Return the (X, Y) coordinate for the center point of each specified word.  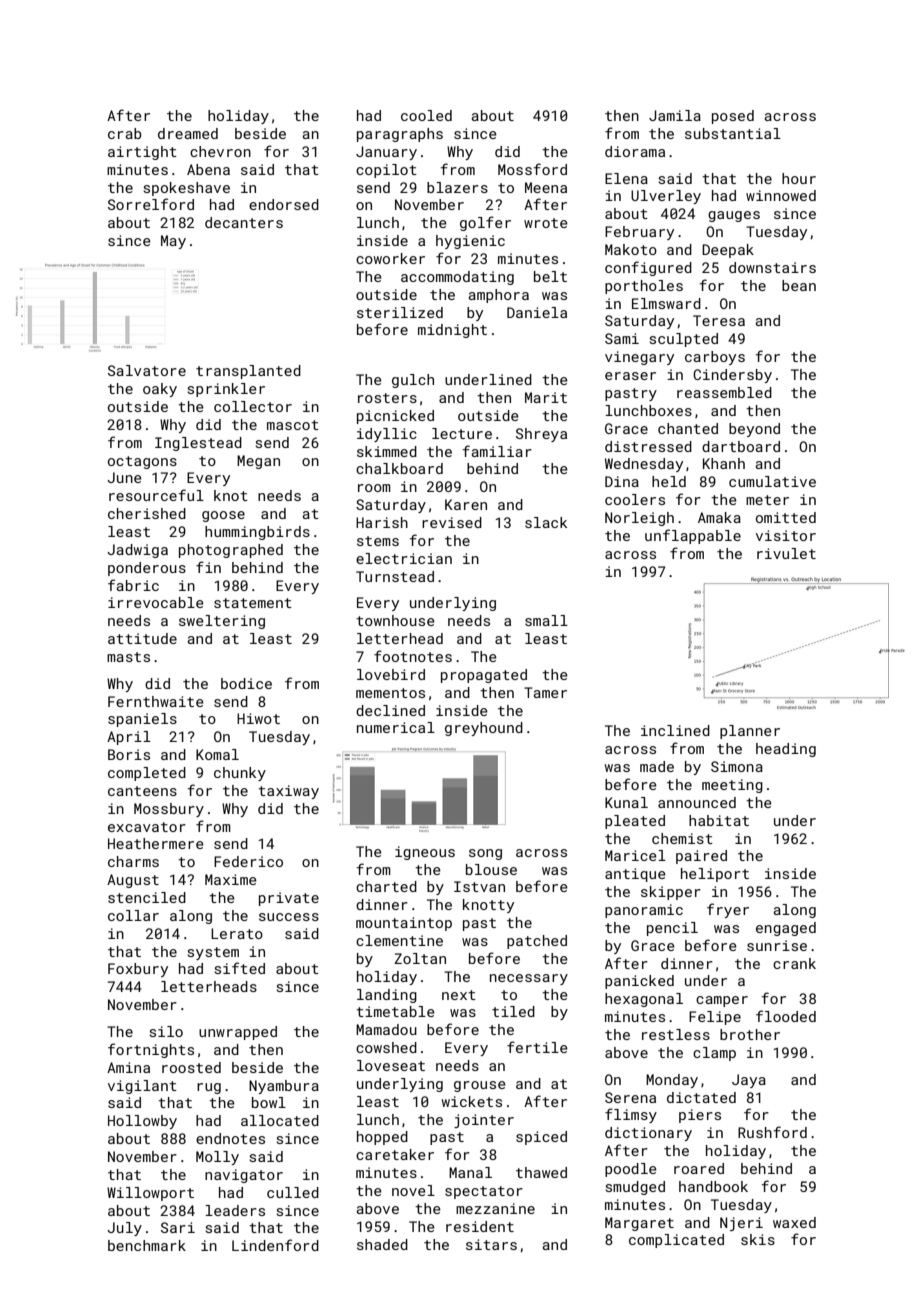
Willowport (150, 1194)
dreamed (188, 133)
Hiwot (258, 718)
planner (750, 732)
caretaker (395, 1154)
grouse (480, 1086)
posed (733, 117)
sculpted (683, 340)
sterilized (400, 312)
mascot (293, 425)
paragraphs (400, 135)
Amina (128, 1067)
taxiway (288, 792)
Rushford (772, 1132)
